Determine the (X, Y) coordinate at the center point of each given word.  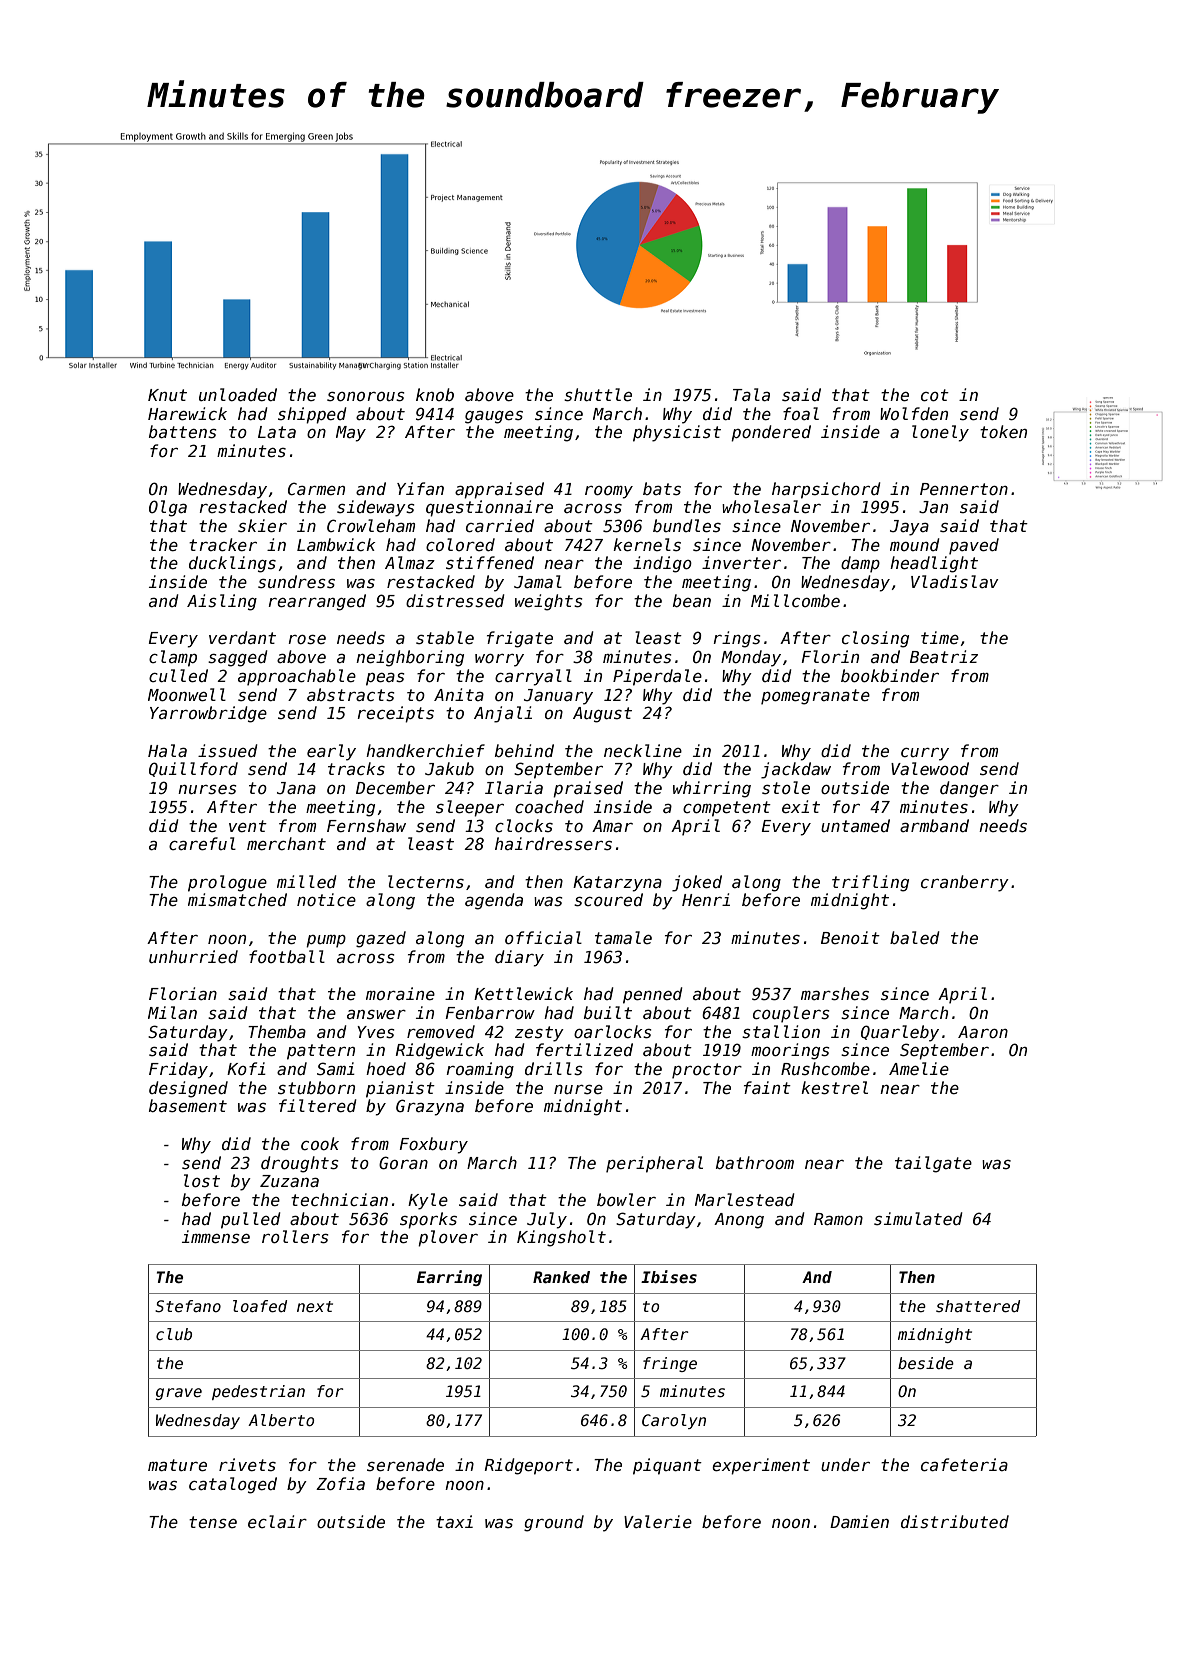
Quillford (193, 769)
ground (554, 1523)
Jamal (538, 582)
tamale (623, 937)
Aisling (222, 602)
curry (925, 754)
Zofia (340, 1483)
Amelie (919, 1068)
